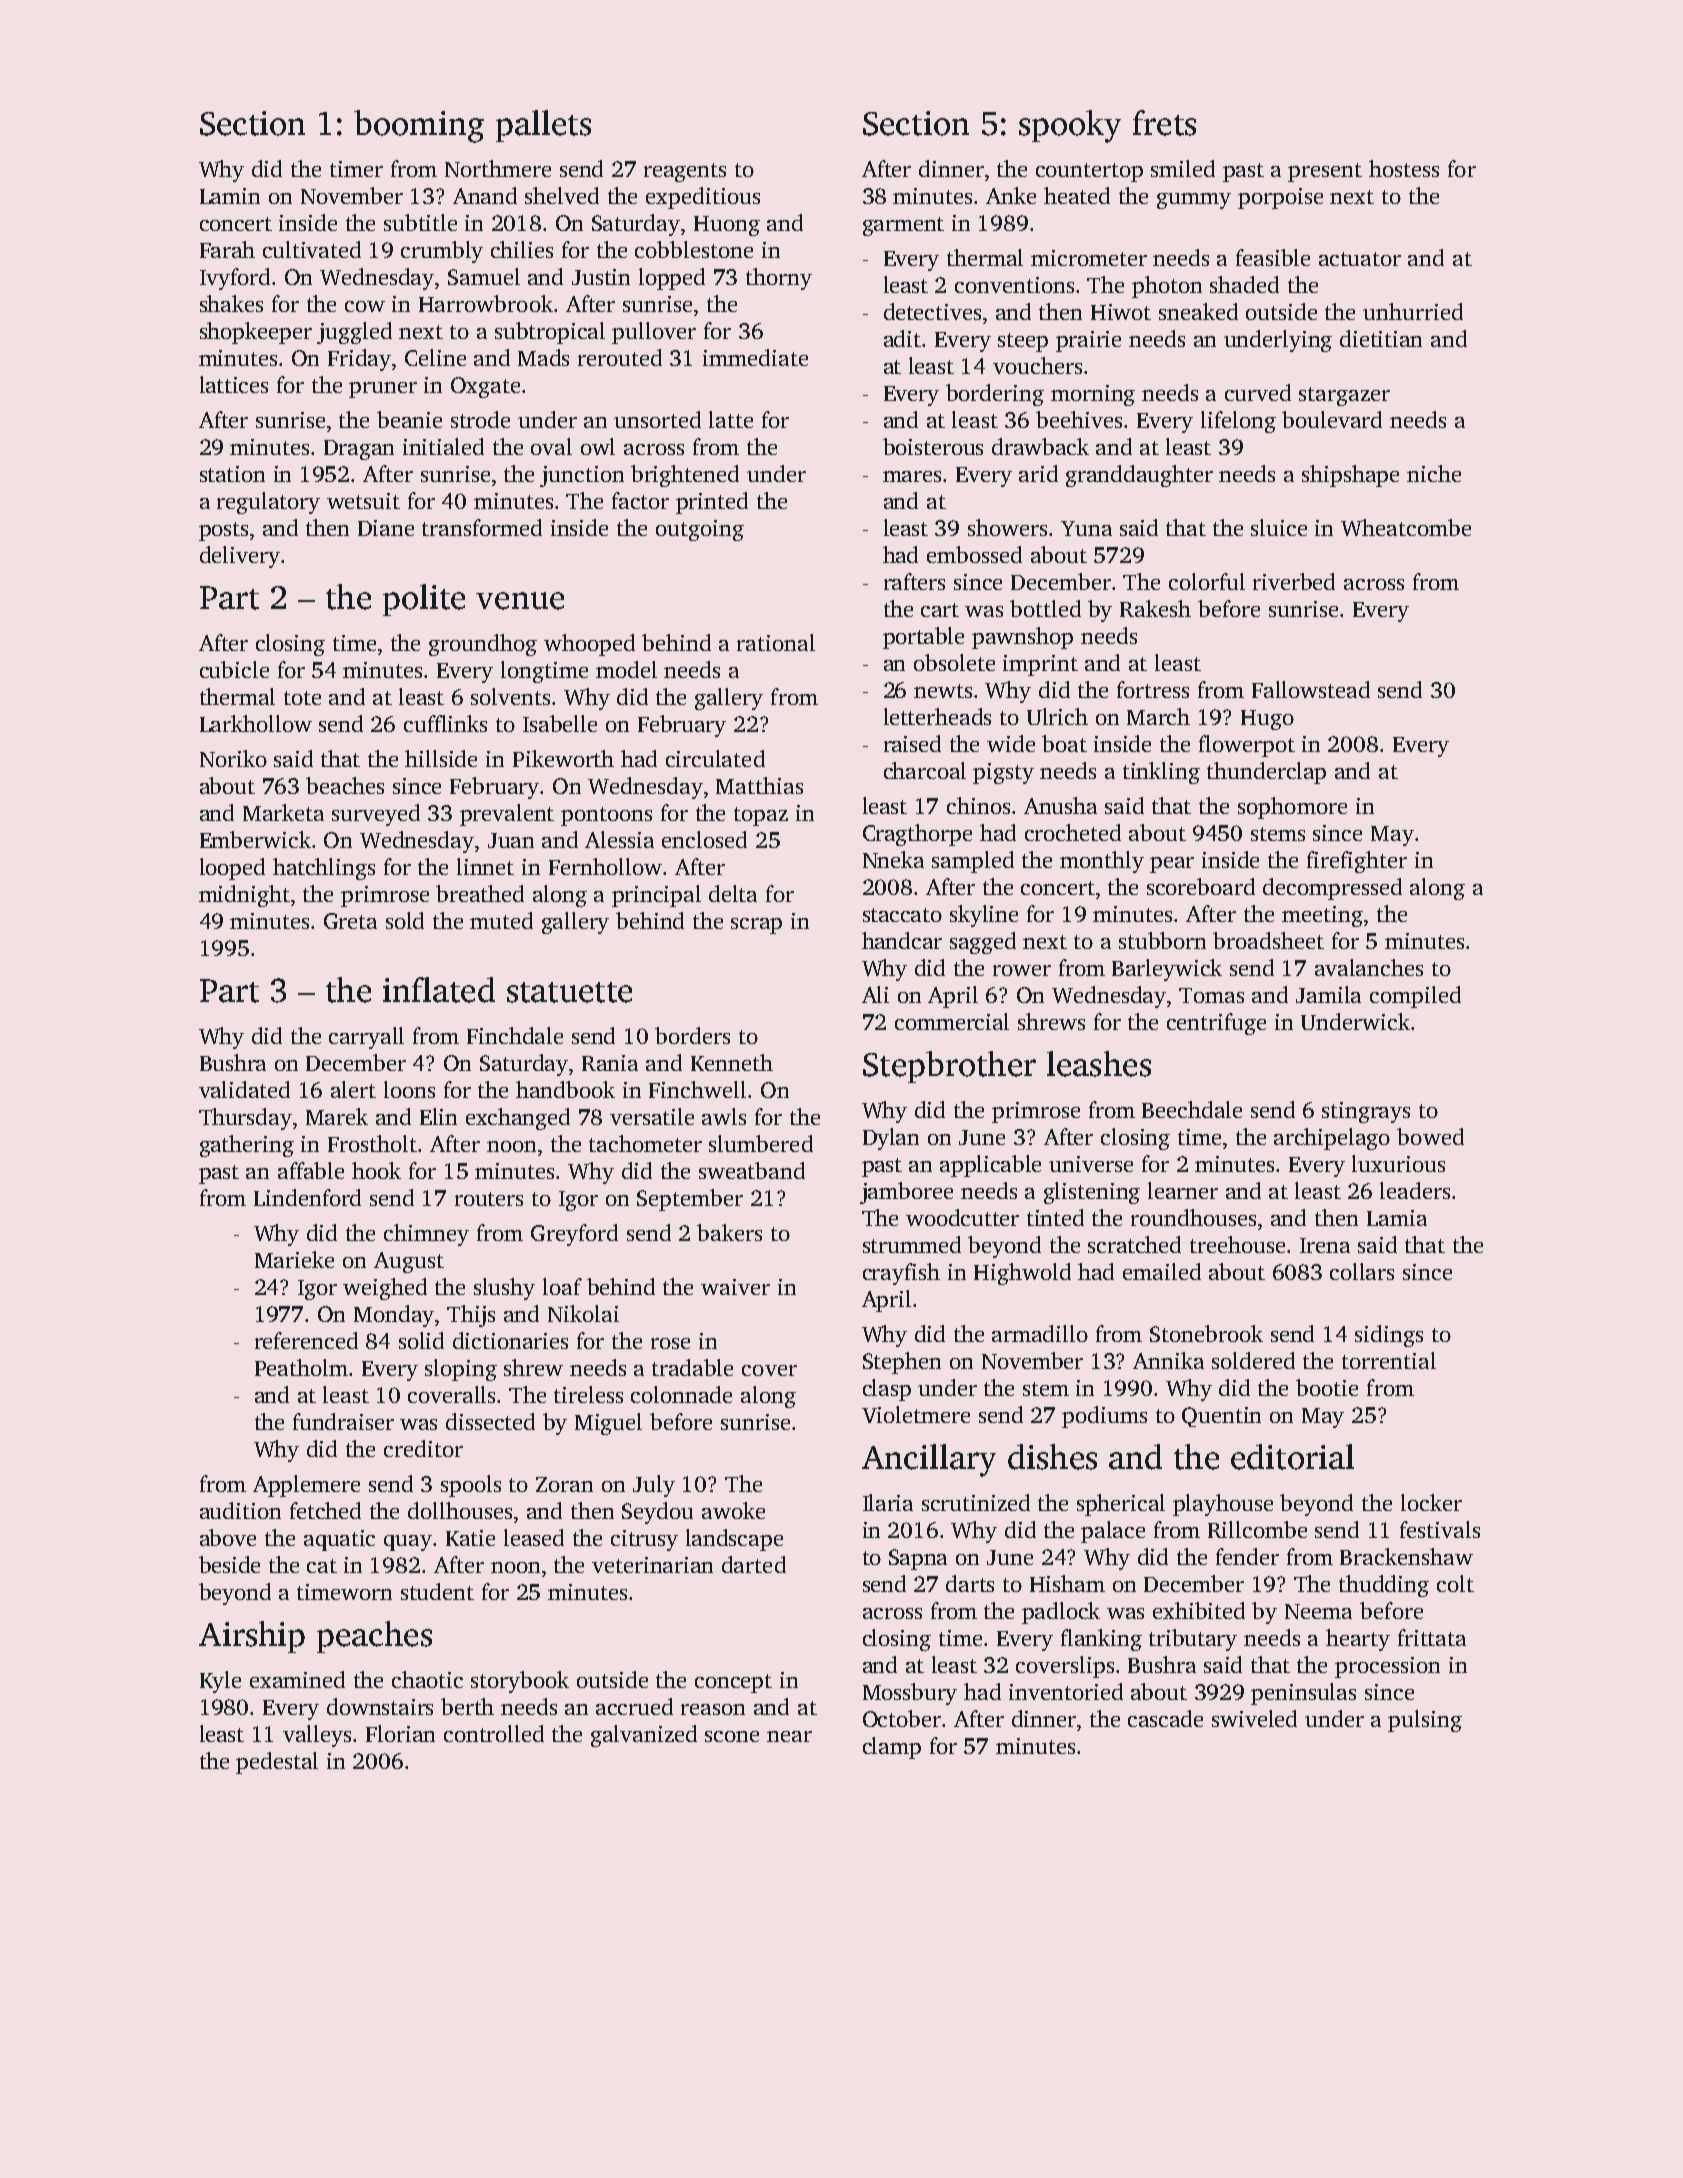  What do you see at coordinates (543, 126) in the page?
I see `pallets` at bounding box center [543, 126].
